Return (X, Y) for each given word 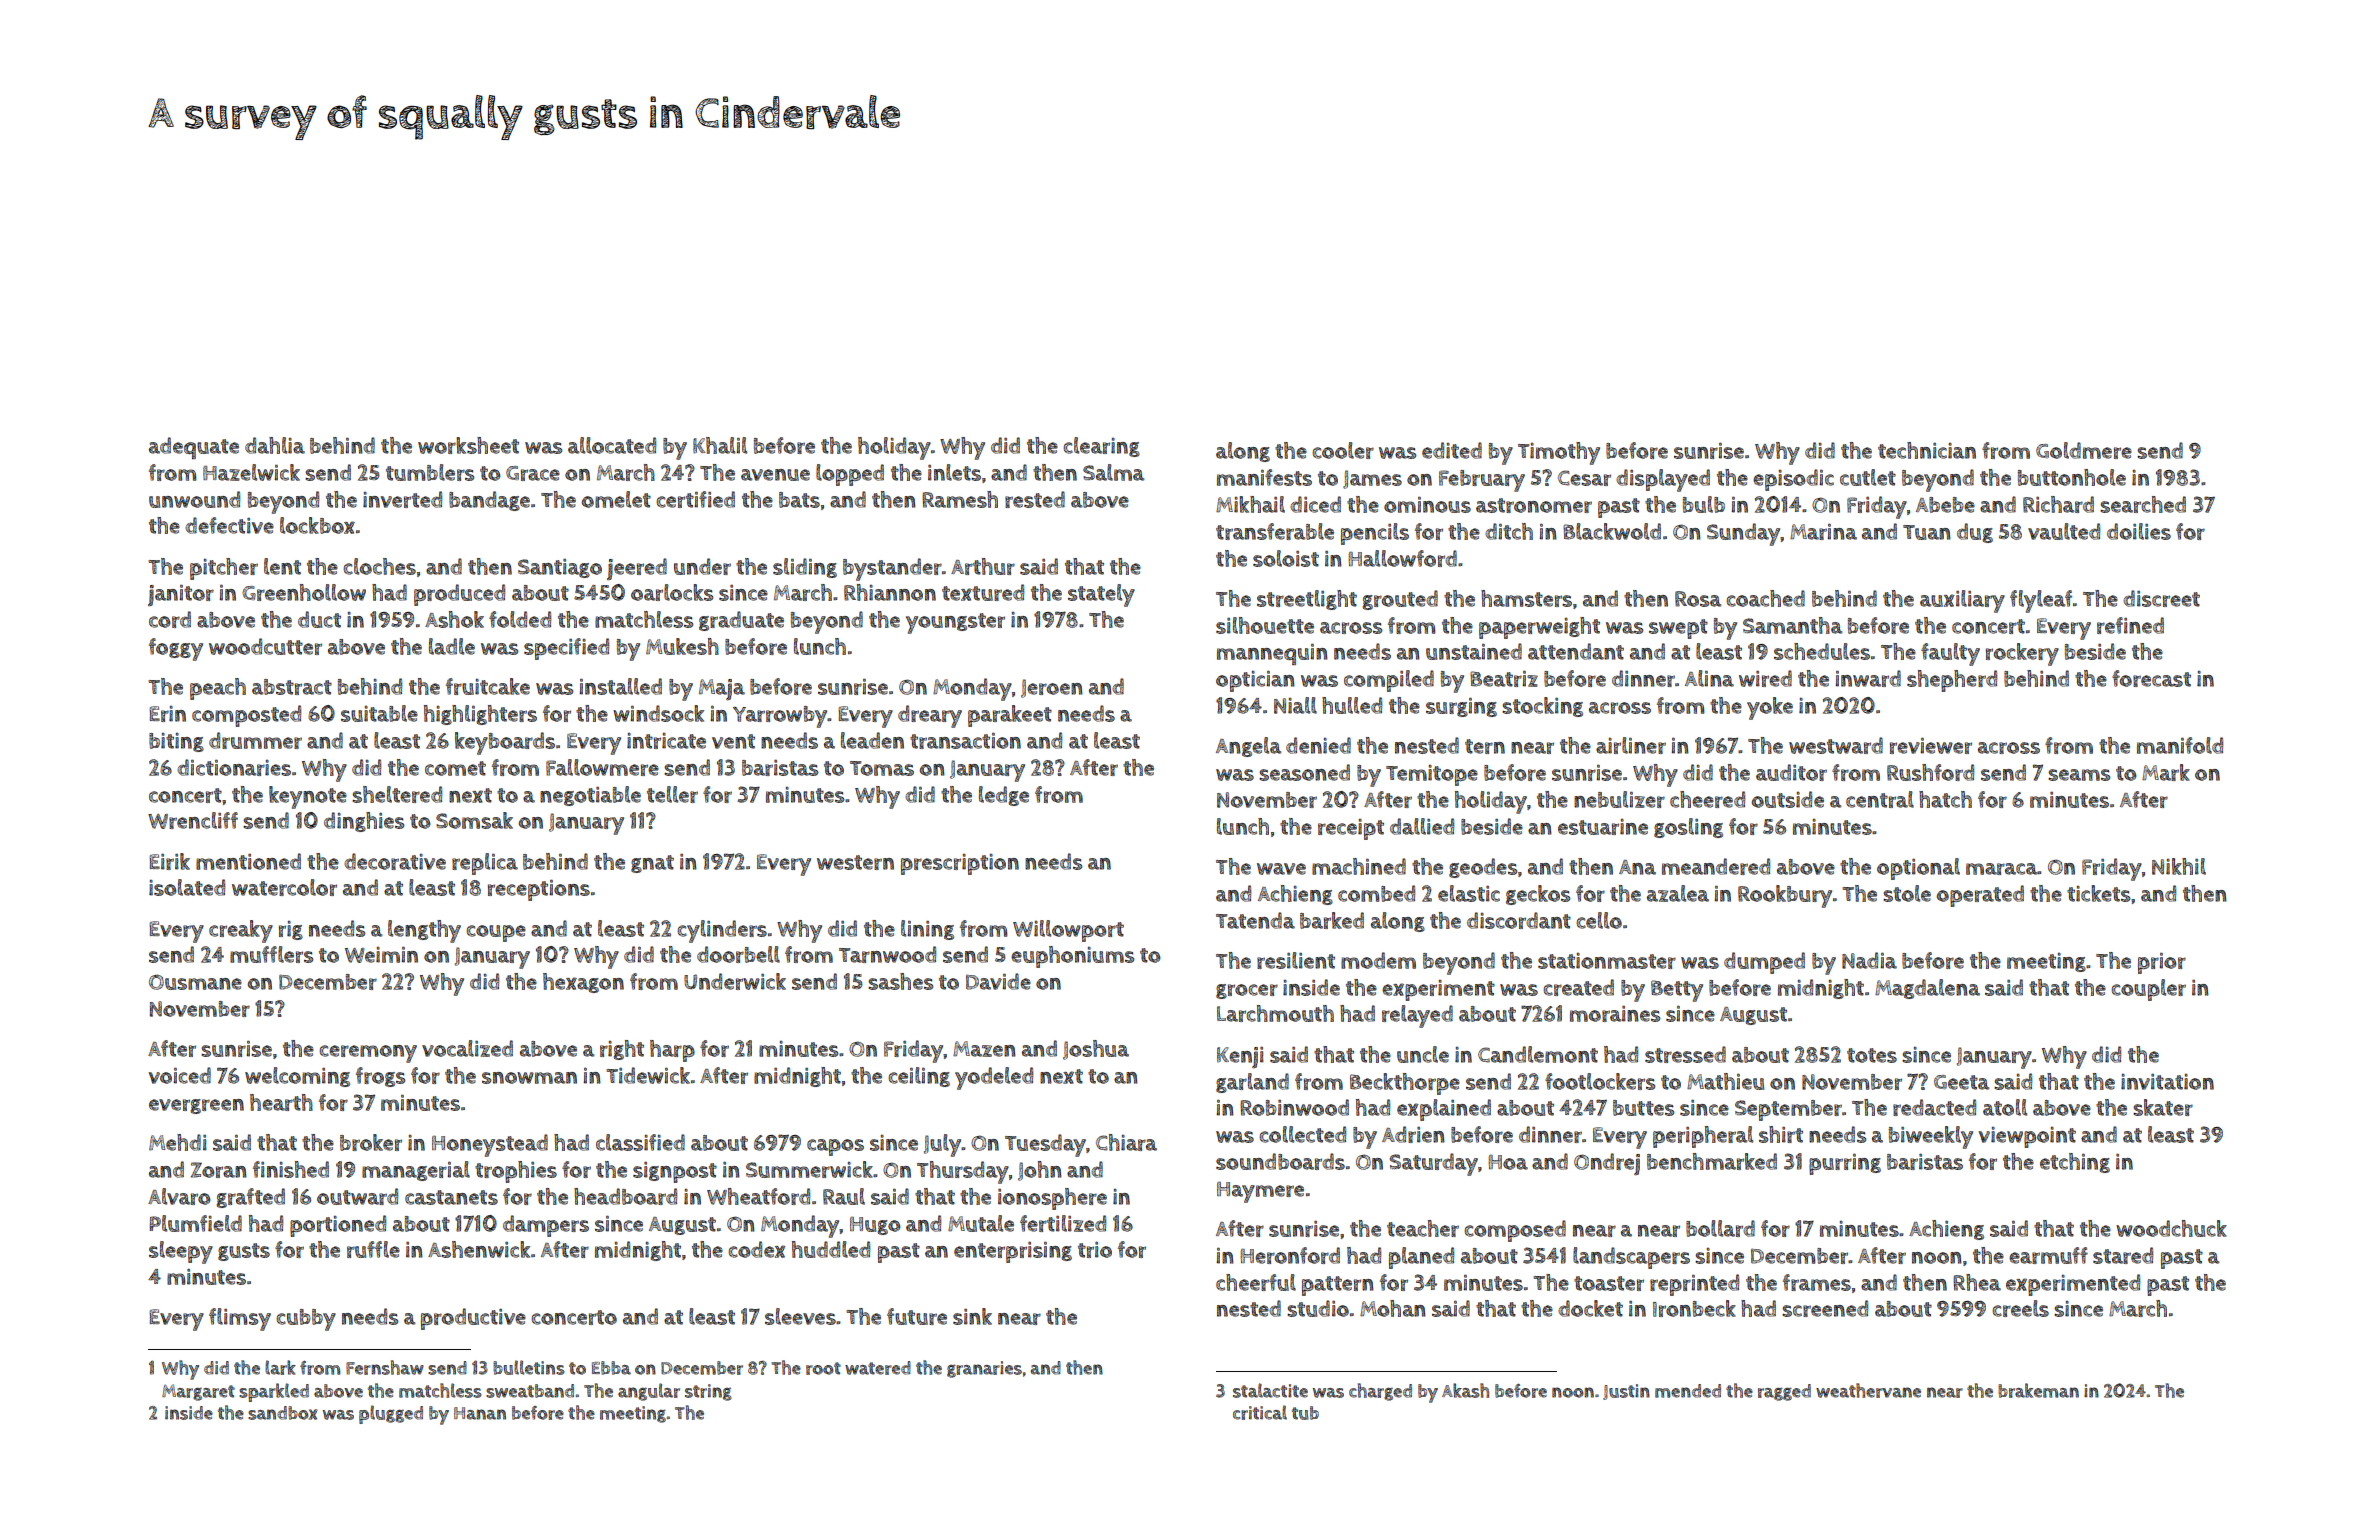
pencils (1375, 534)
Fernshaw (385, 1367)
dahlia (275, 445)
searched (2143, 504)
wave (1281, 869)
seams (2079, 775)
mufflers (272, 954)
